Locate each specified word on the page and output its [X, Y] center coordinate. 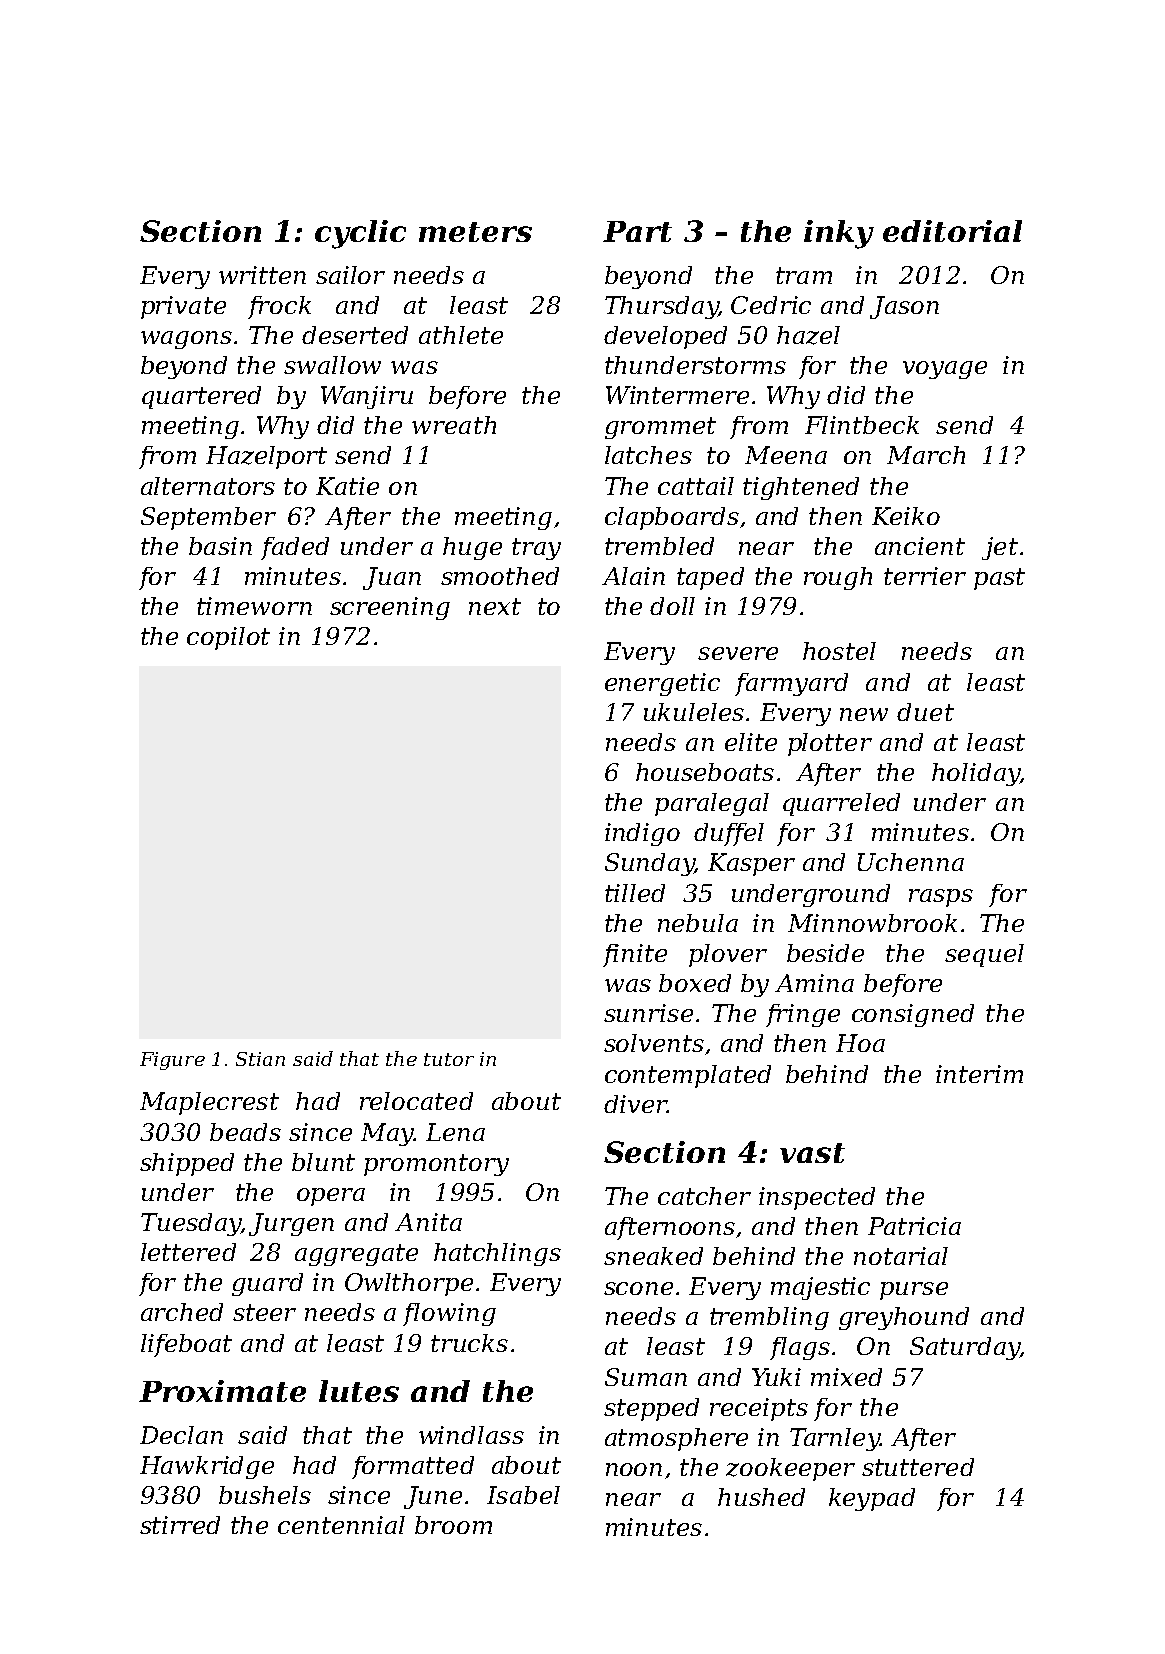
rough [838, 578]
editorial [952, 231]
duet [925, 712]
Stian [260, 1059]
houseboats [705, 772]
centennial [341, 1525]
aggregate [356, 1255]
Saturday [965, 1348]
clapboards [672, 518]
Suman [646, 1377]
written [262, 275]
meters [475, 232]
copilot [228, 638]
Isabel [523, 1495]
